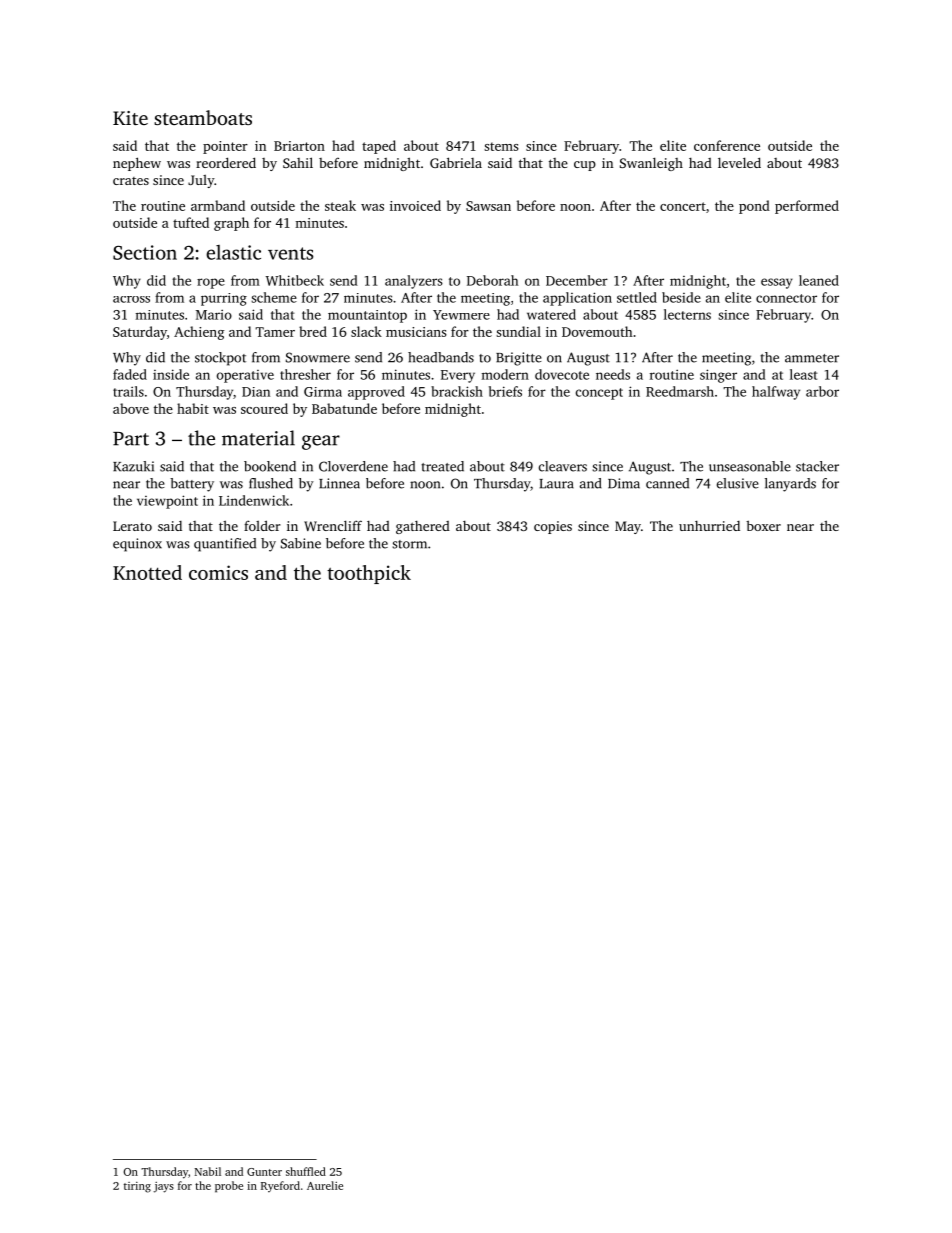  I want to click on Ryeford, so click(280, 1186).
